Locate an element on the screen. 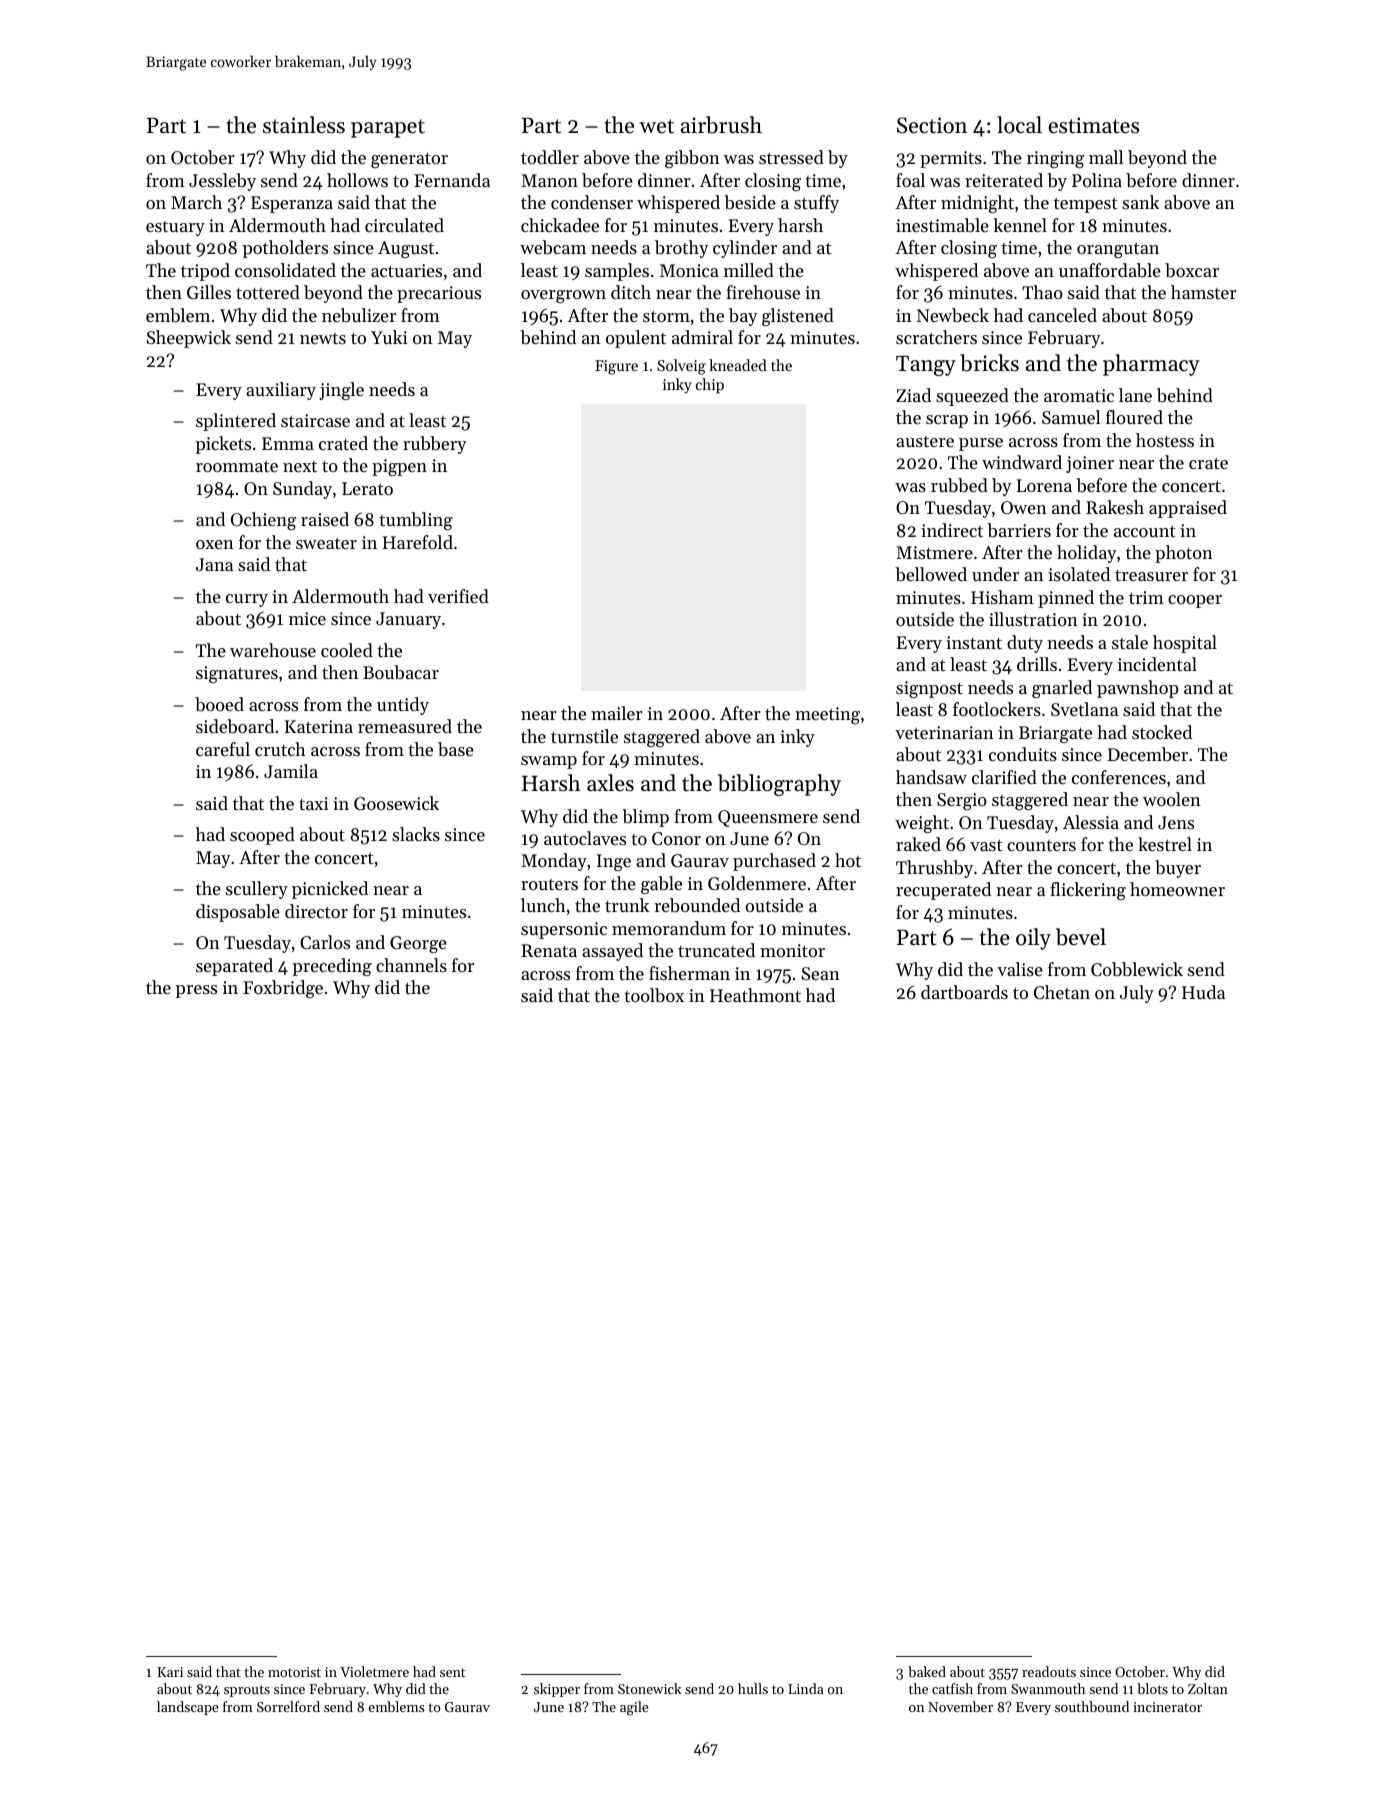  mailer is located at coordinates (617, 713).
